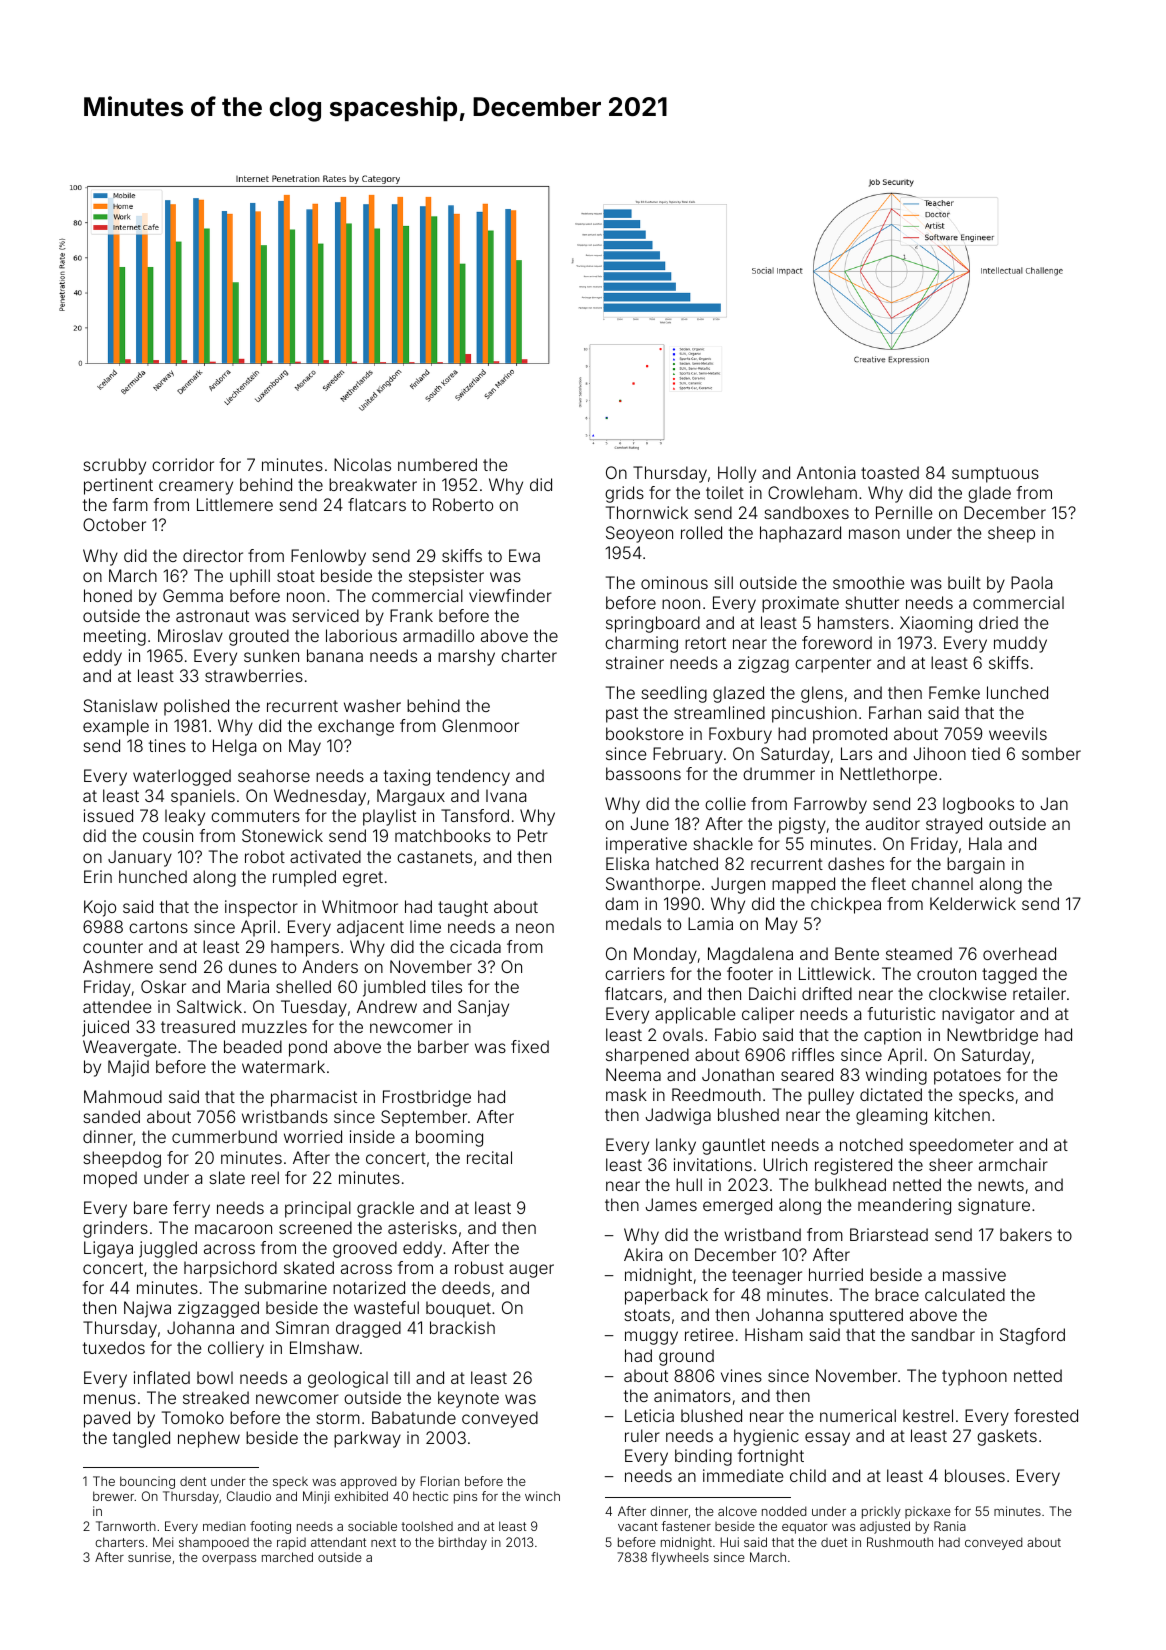 The width and height of the document is (1166, 1650). What do you see at coordinates (105, 1028) in the document?
I see `juiced` at bounding box center [105, 1028].
